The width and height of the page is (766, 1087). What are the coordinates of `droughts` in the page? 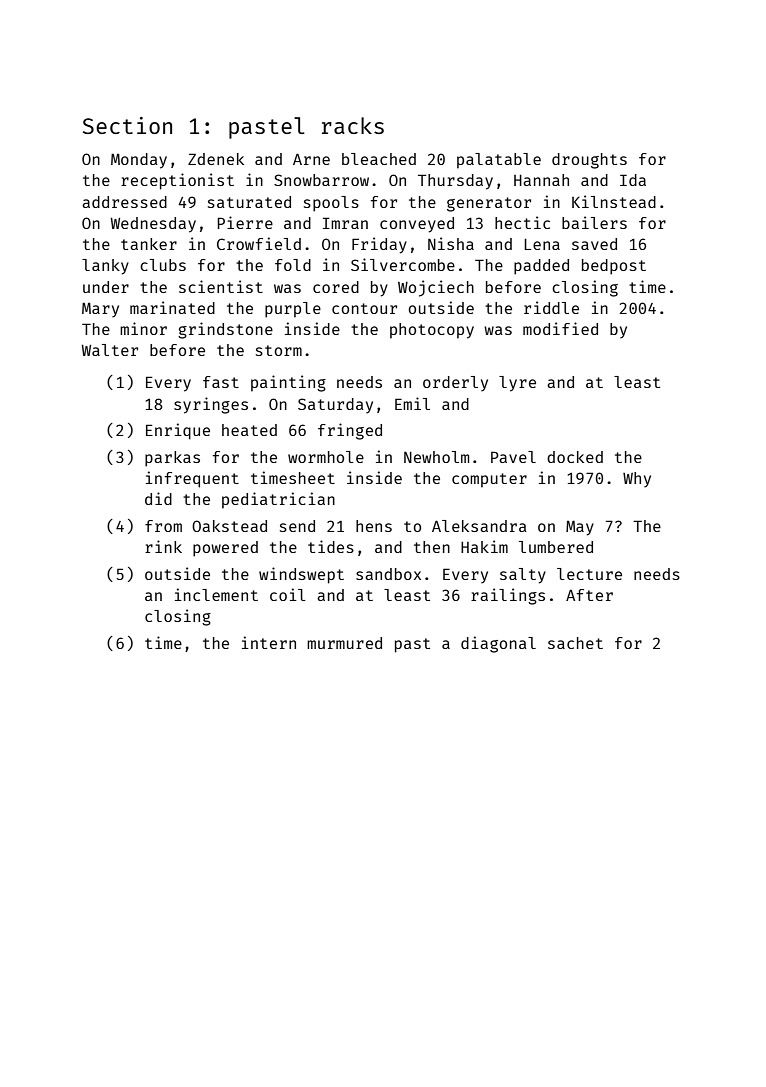 It's located at (589, 161).
